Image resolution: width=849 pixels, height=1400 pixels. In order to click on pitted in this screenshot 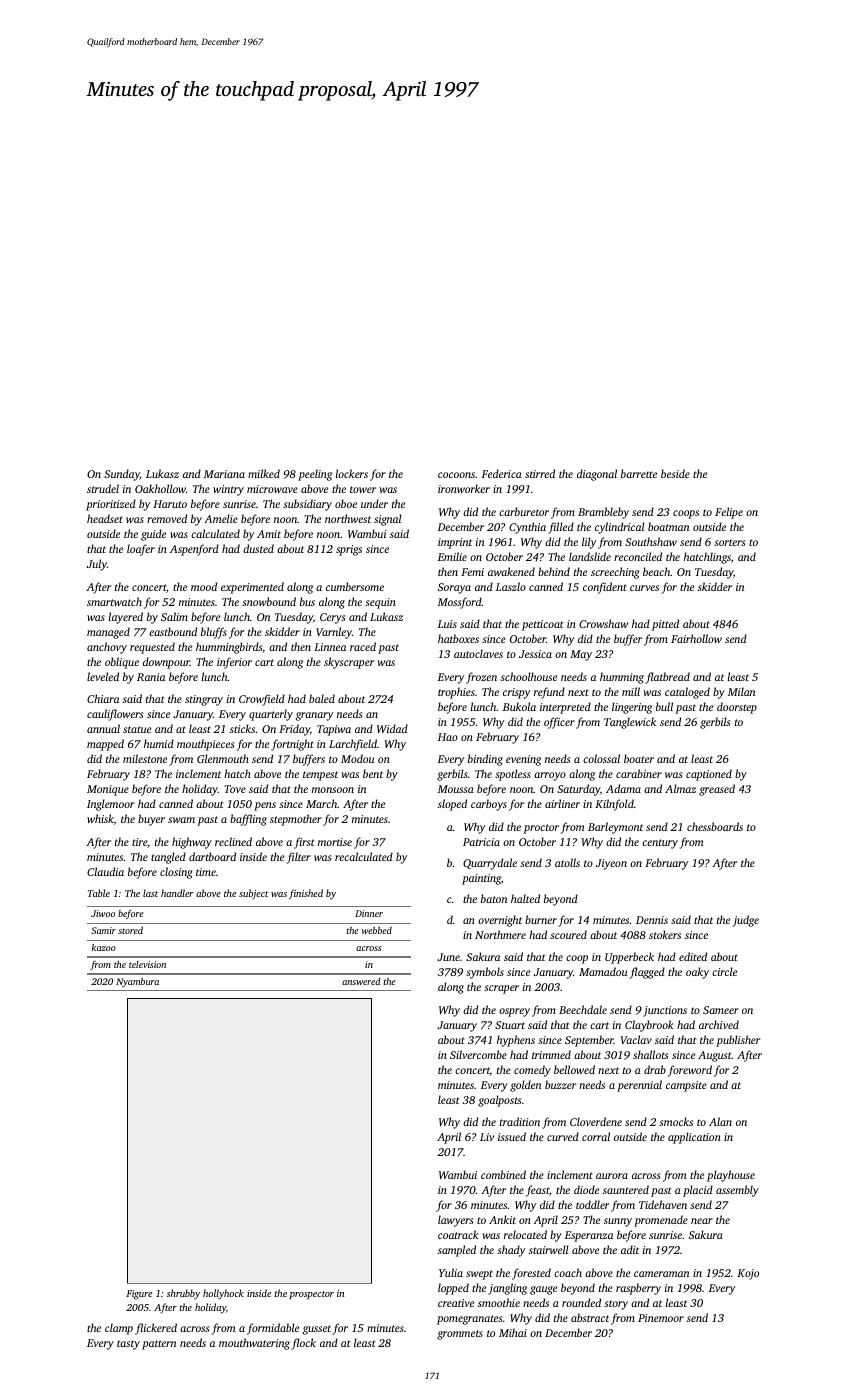, I will do `click(665, 625)`.
